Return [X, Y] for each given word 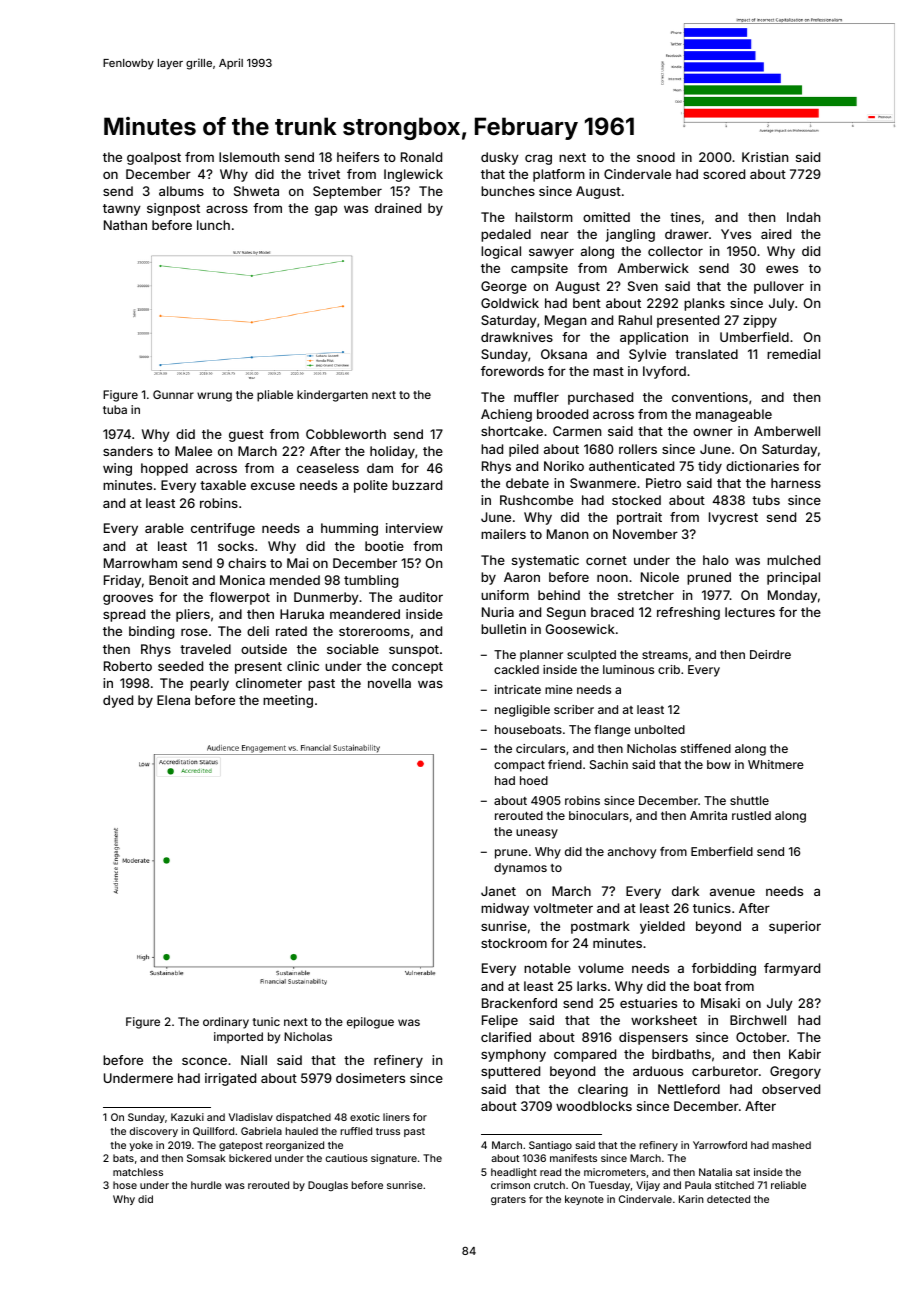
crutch [549, 1185]
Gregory [795, 1072]
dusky [500, 158]
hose [125, 1185]
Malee [193, 451]
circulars [540, 748]
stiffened [706, 748]
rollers [638, 449]
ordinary [226, 1023]
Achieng [506, 415]
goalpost [154, 158]
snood [656, 157]
